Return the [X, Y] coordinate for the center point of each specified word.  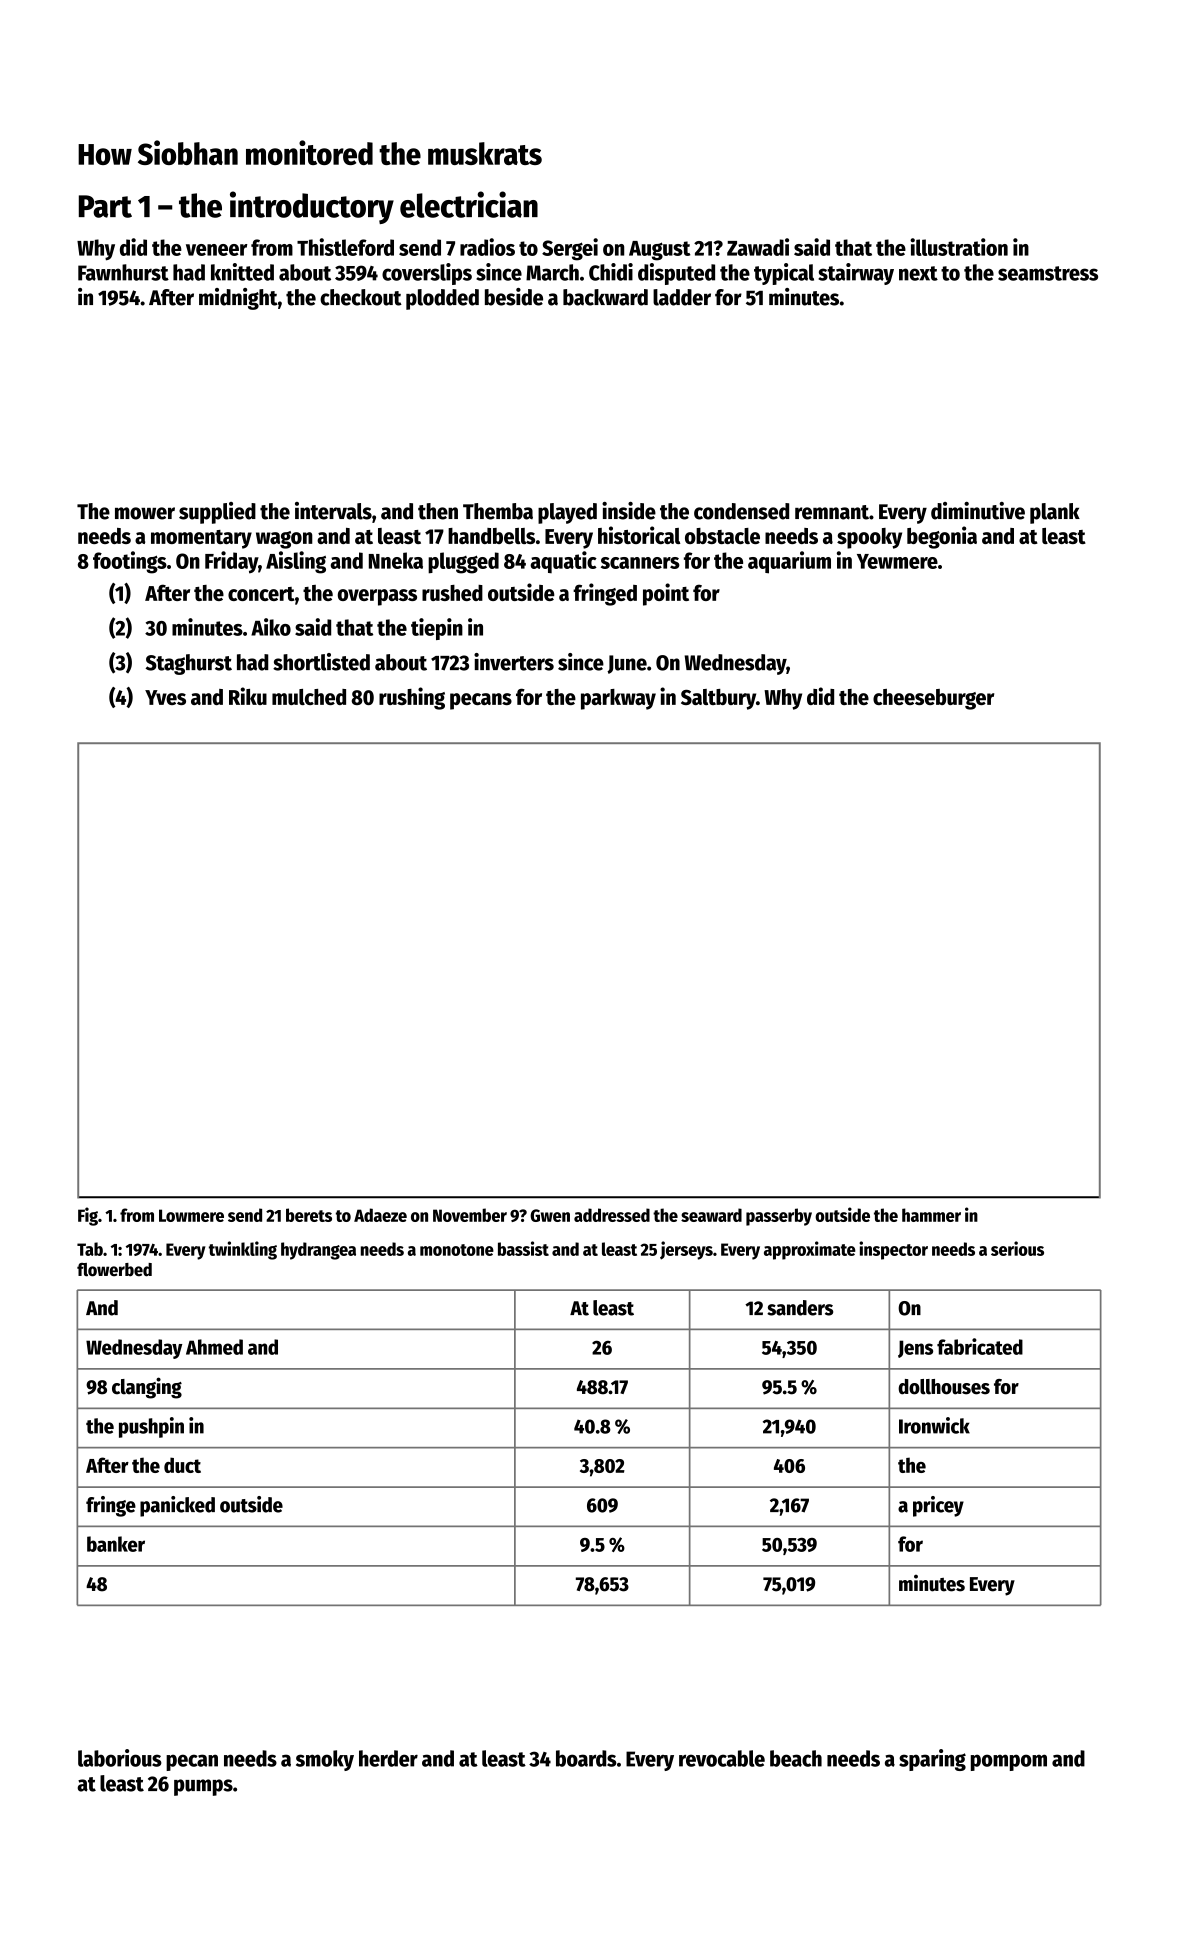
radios [487, 247]
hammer [931, 1215]
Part [105, 206]
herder [388, 1758]
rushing [412, 698]
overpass [377, 597]
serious [1017, 1248]
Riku [248, 696]
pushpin [151, 1427]
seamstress [1048, 273]
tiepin [437, 629]
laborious [120, 1758]
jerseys [686, 1250]
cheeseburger [933, 699]
